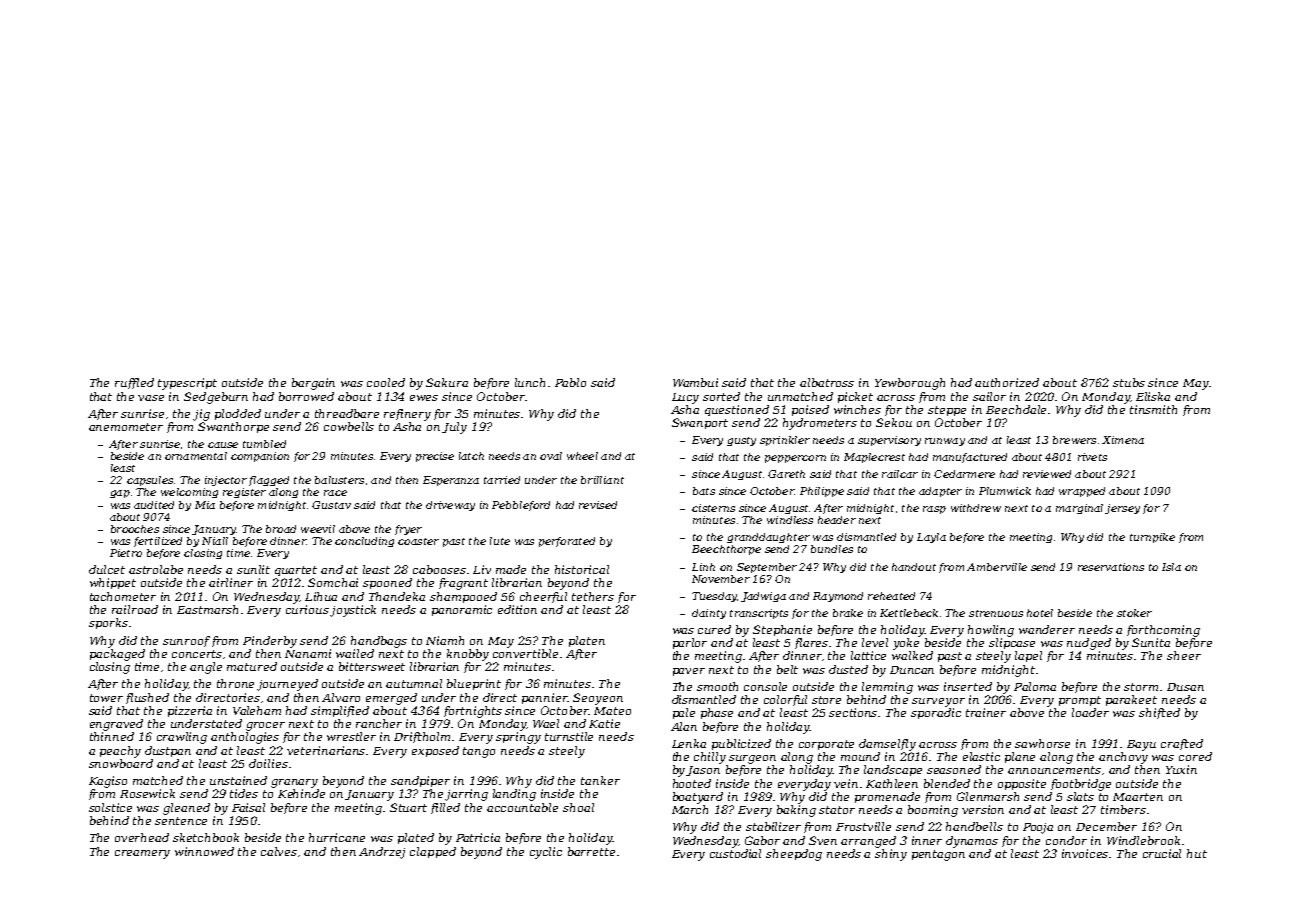  Describe the element at coordinates (1152, 538) in the screenshot. I see `turnpike` at that location.
